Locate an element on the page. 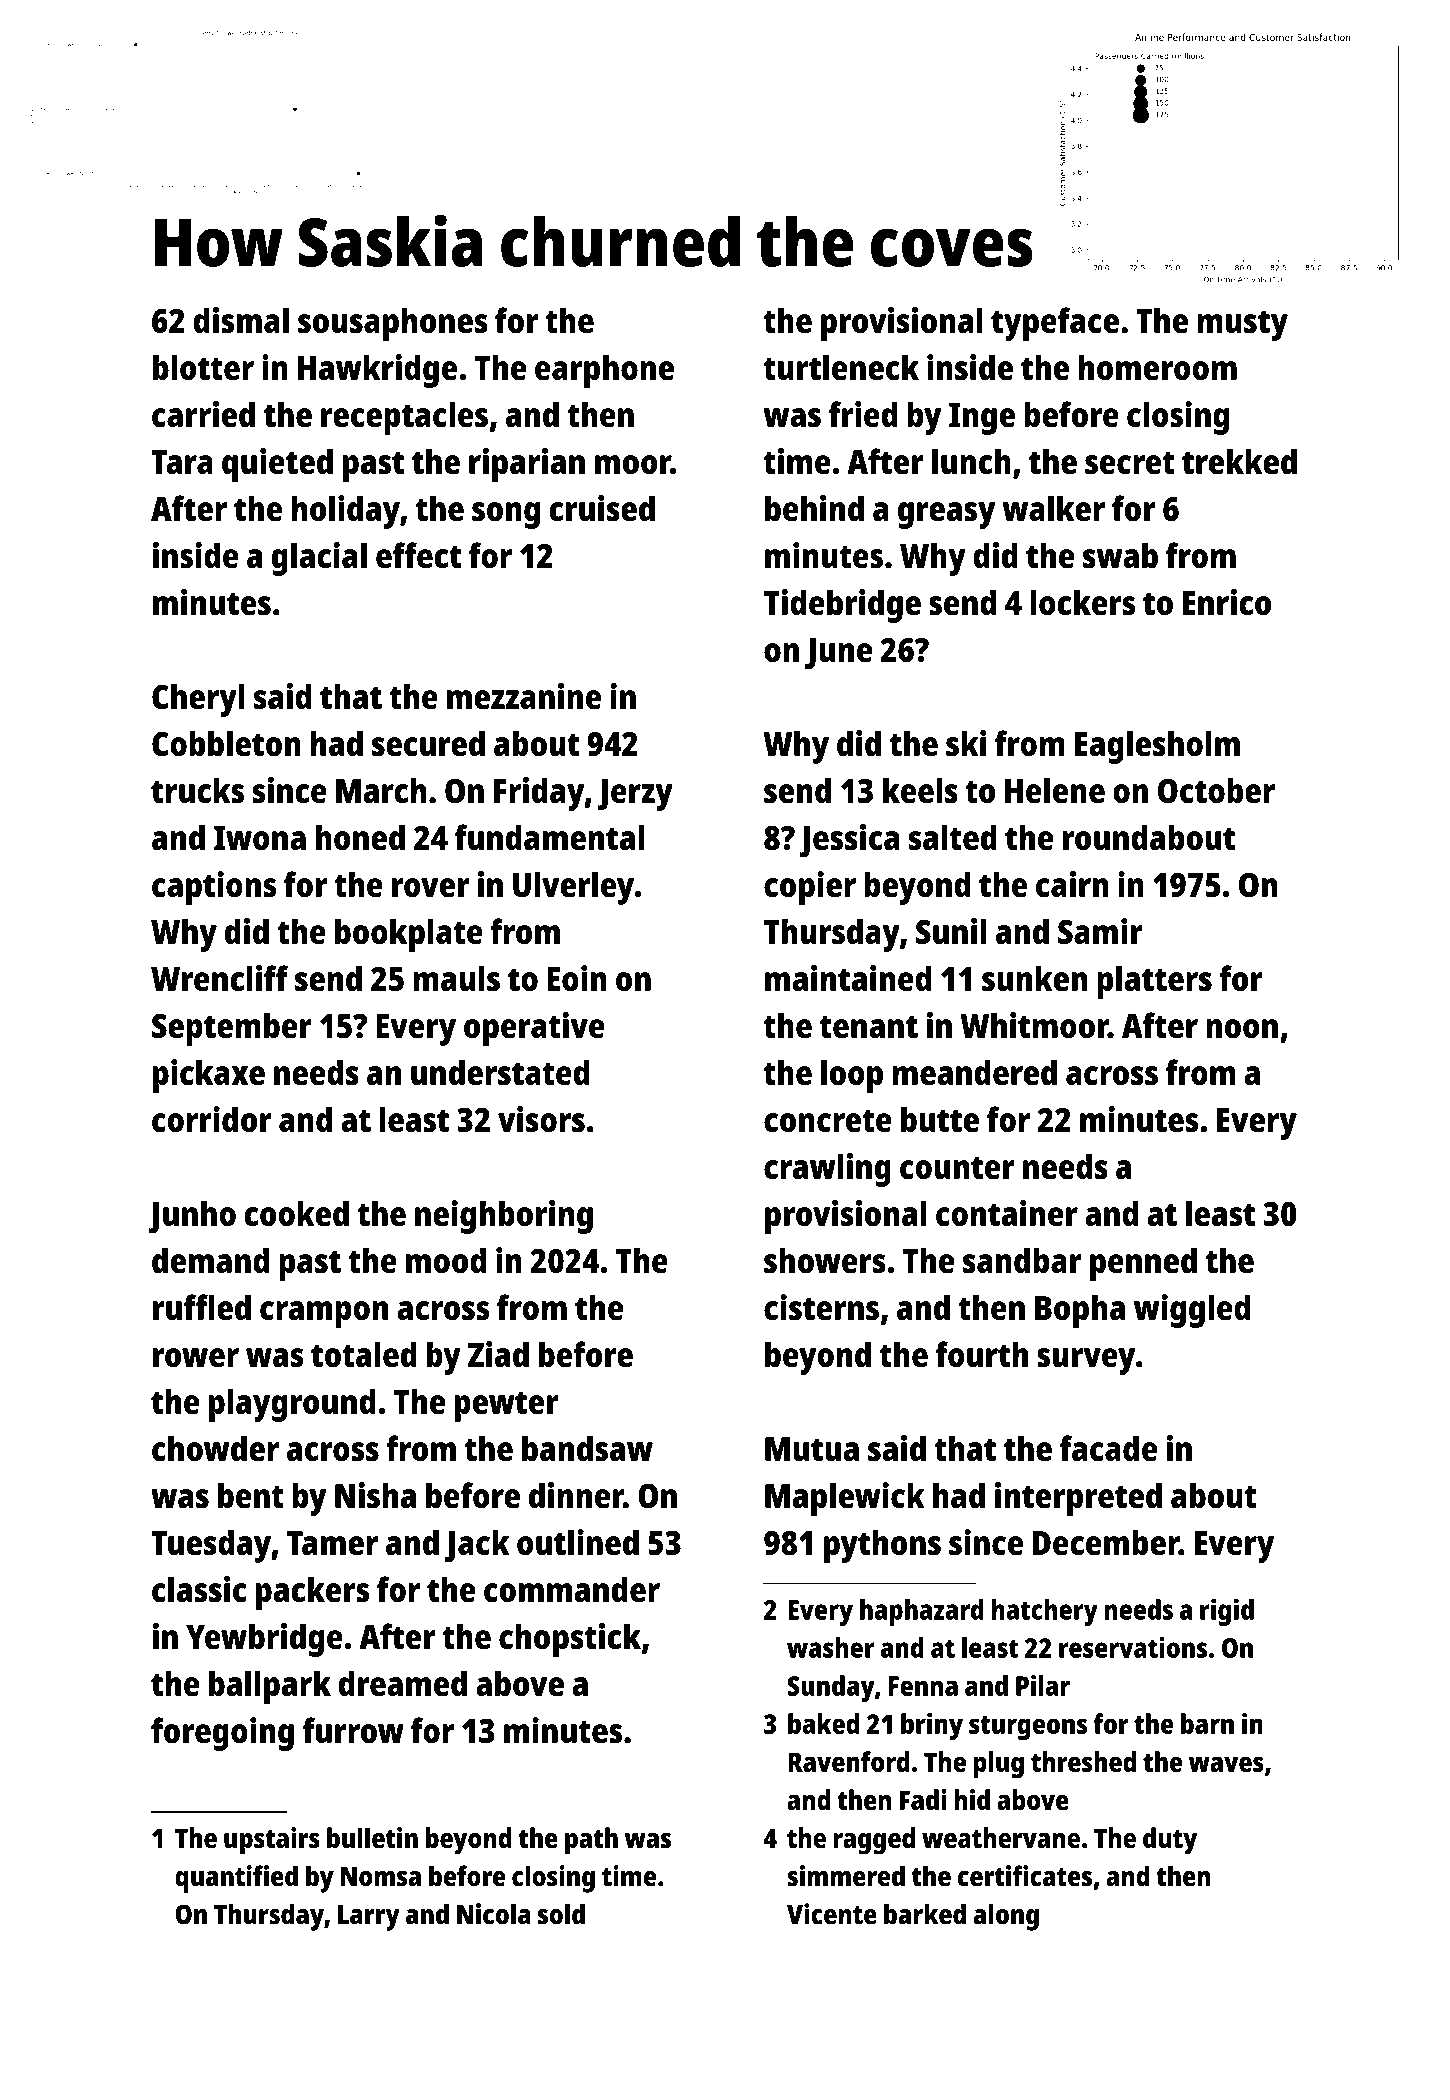 The width and height of the image is (1450, 2100). waves is located at coordinates (1226, 1764).
